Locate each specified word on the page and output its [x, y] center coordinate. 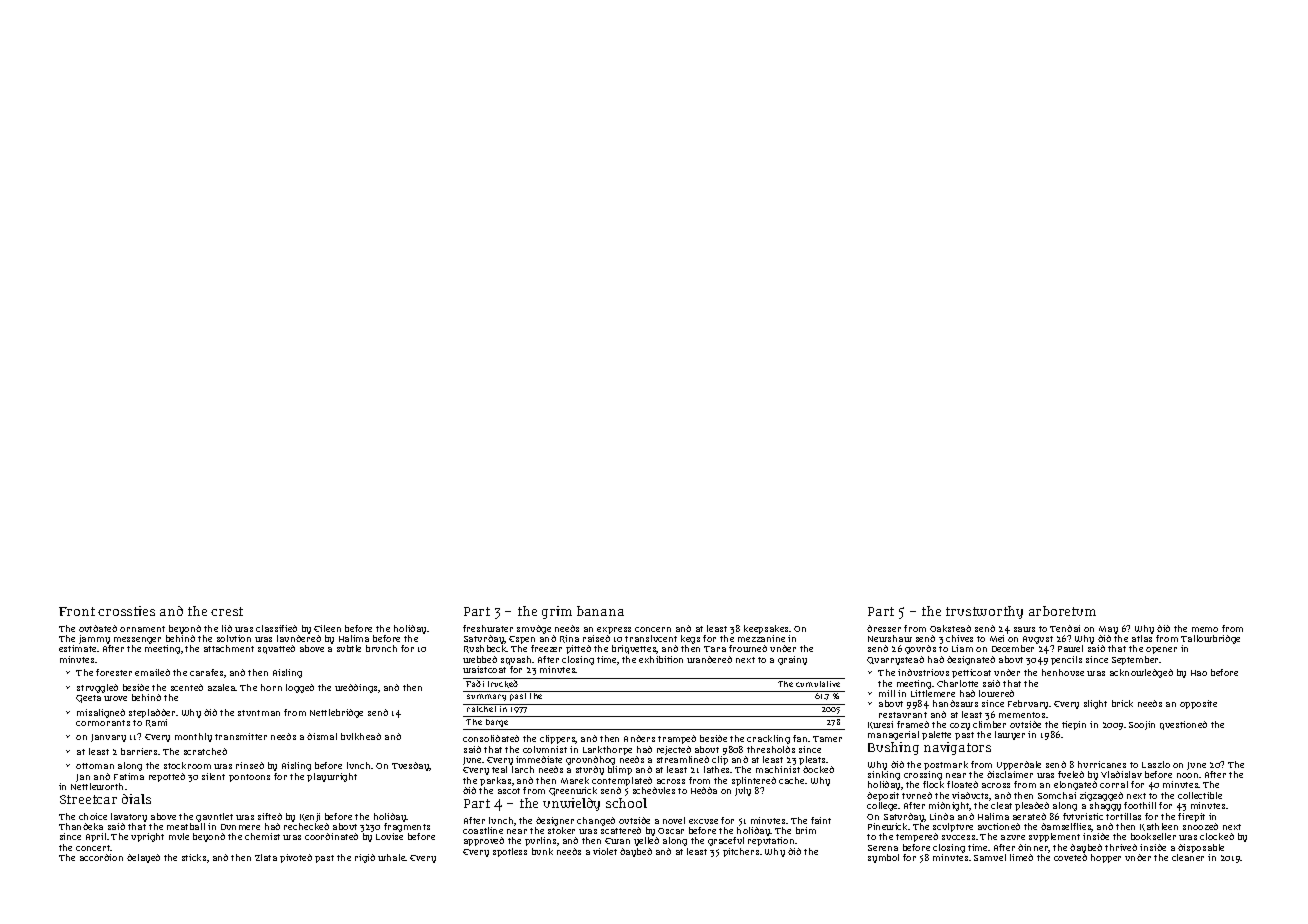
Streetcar [88, 799]
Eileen [327, 628]
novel [674, 820]
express [614, 630]
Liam [962, 648]
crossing [923, 775]
